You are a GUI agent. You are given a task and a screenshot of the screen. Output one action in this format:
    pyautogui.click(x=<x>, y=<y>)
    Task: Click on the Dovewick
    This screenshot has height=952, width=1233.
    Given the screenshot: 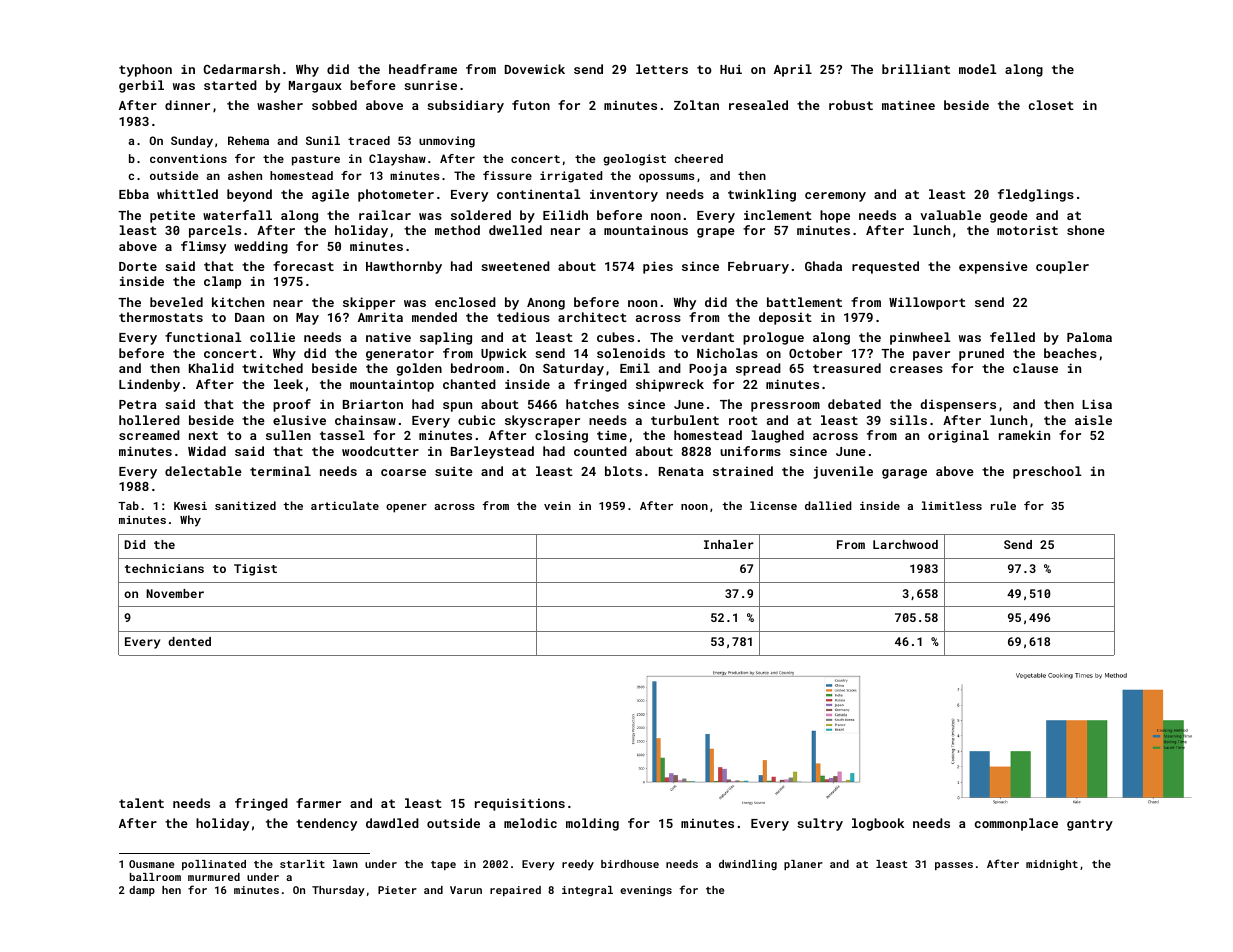 What is the action you would take?
    pyautogui.click(x=535, y=69)
